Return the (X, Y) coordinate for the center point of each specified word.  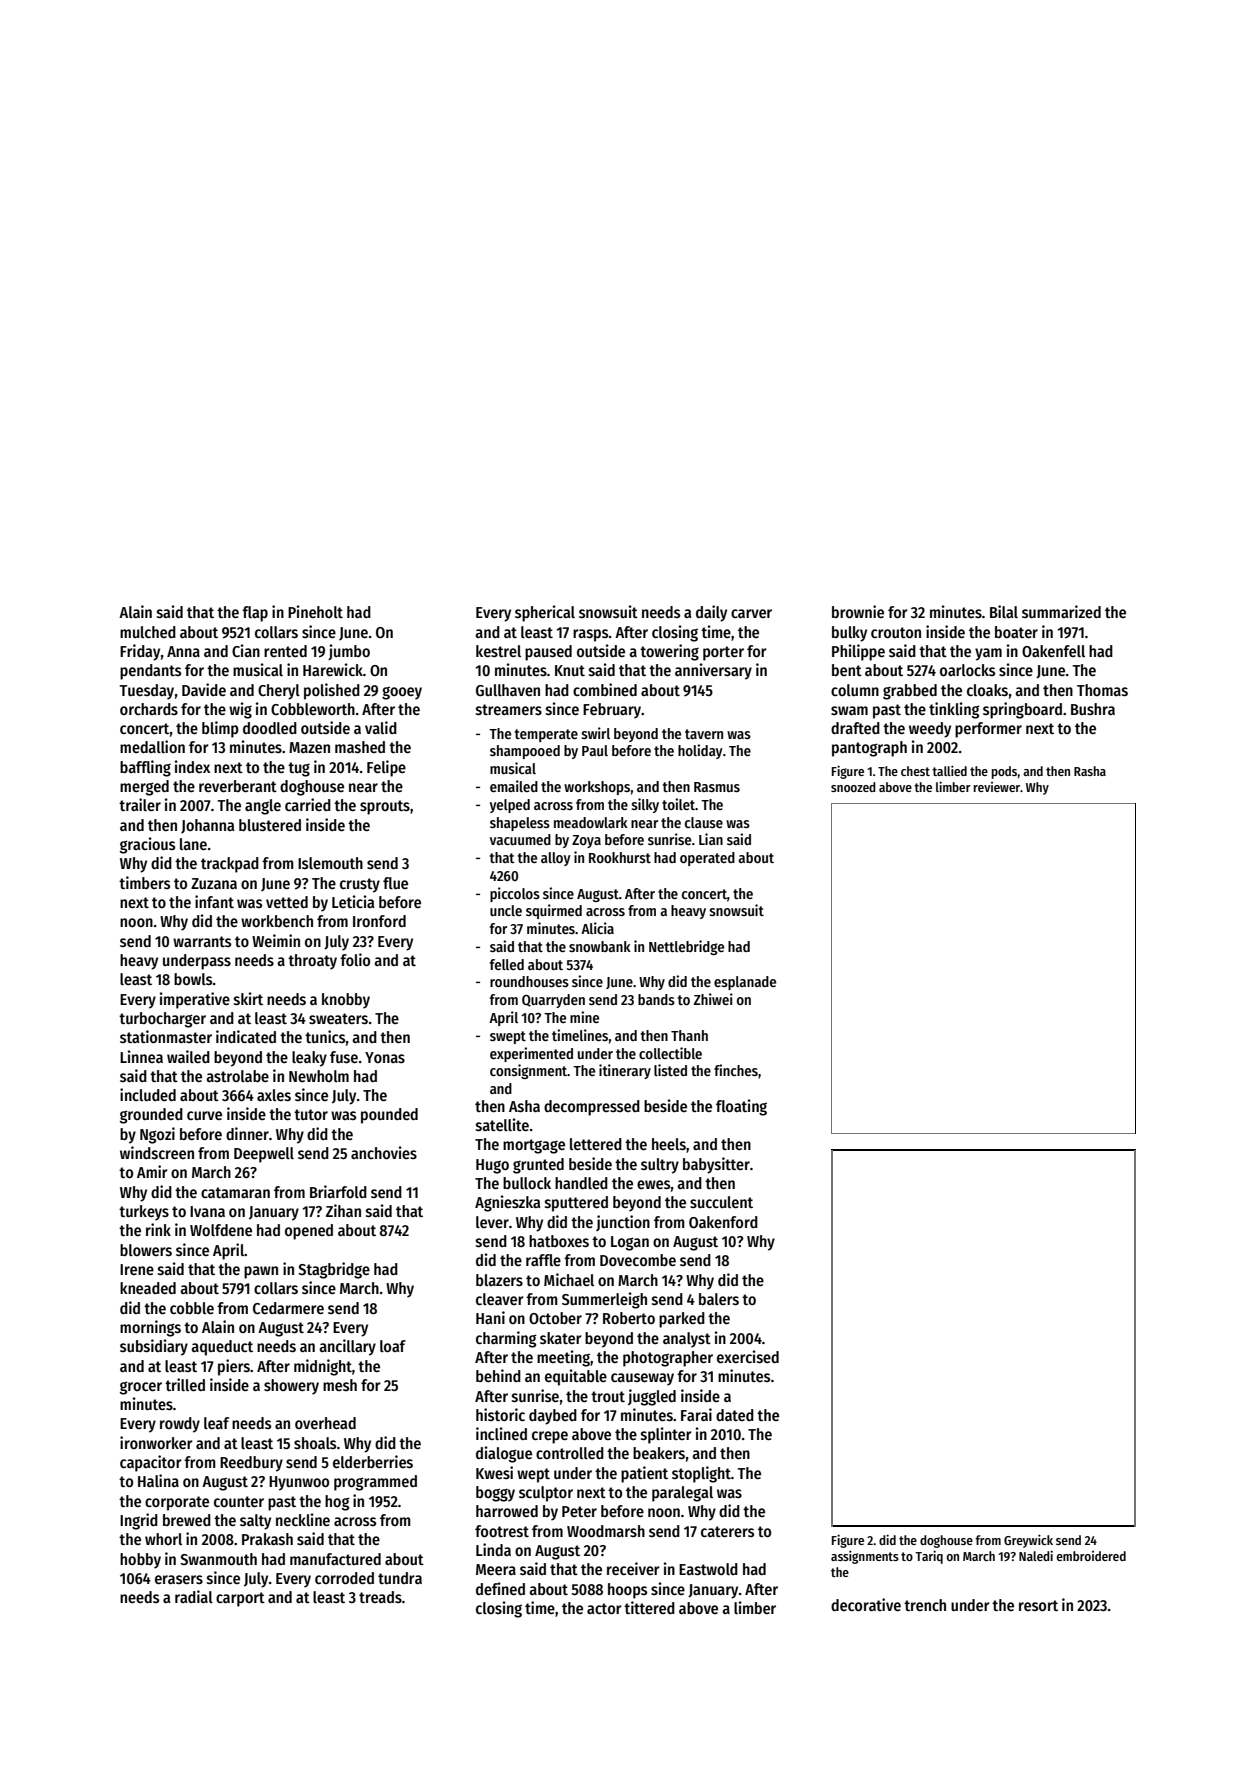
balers (719, 1299)
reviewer (997, 787)
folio (355, 959)
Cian (246, 650)
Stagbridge (334, 1270)
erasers (179, 1579)
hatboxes (559, 1241)
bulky (849, 634)
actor (604, 1608)
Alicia (597, 928)
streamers (509, 710)
